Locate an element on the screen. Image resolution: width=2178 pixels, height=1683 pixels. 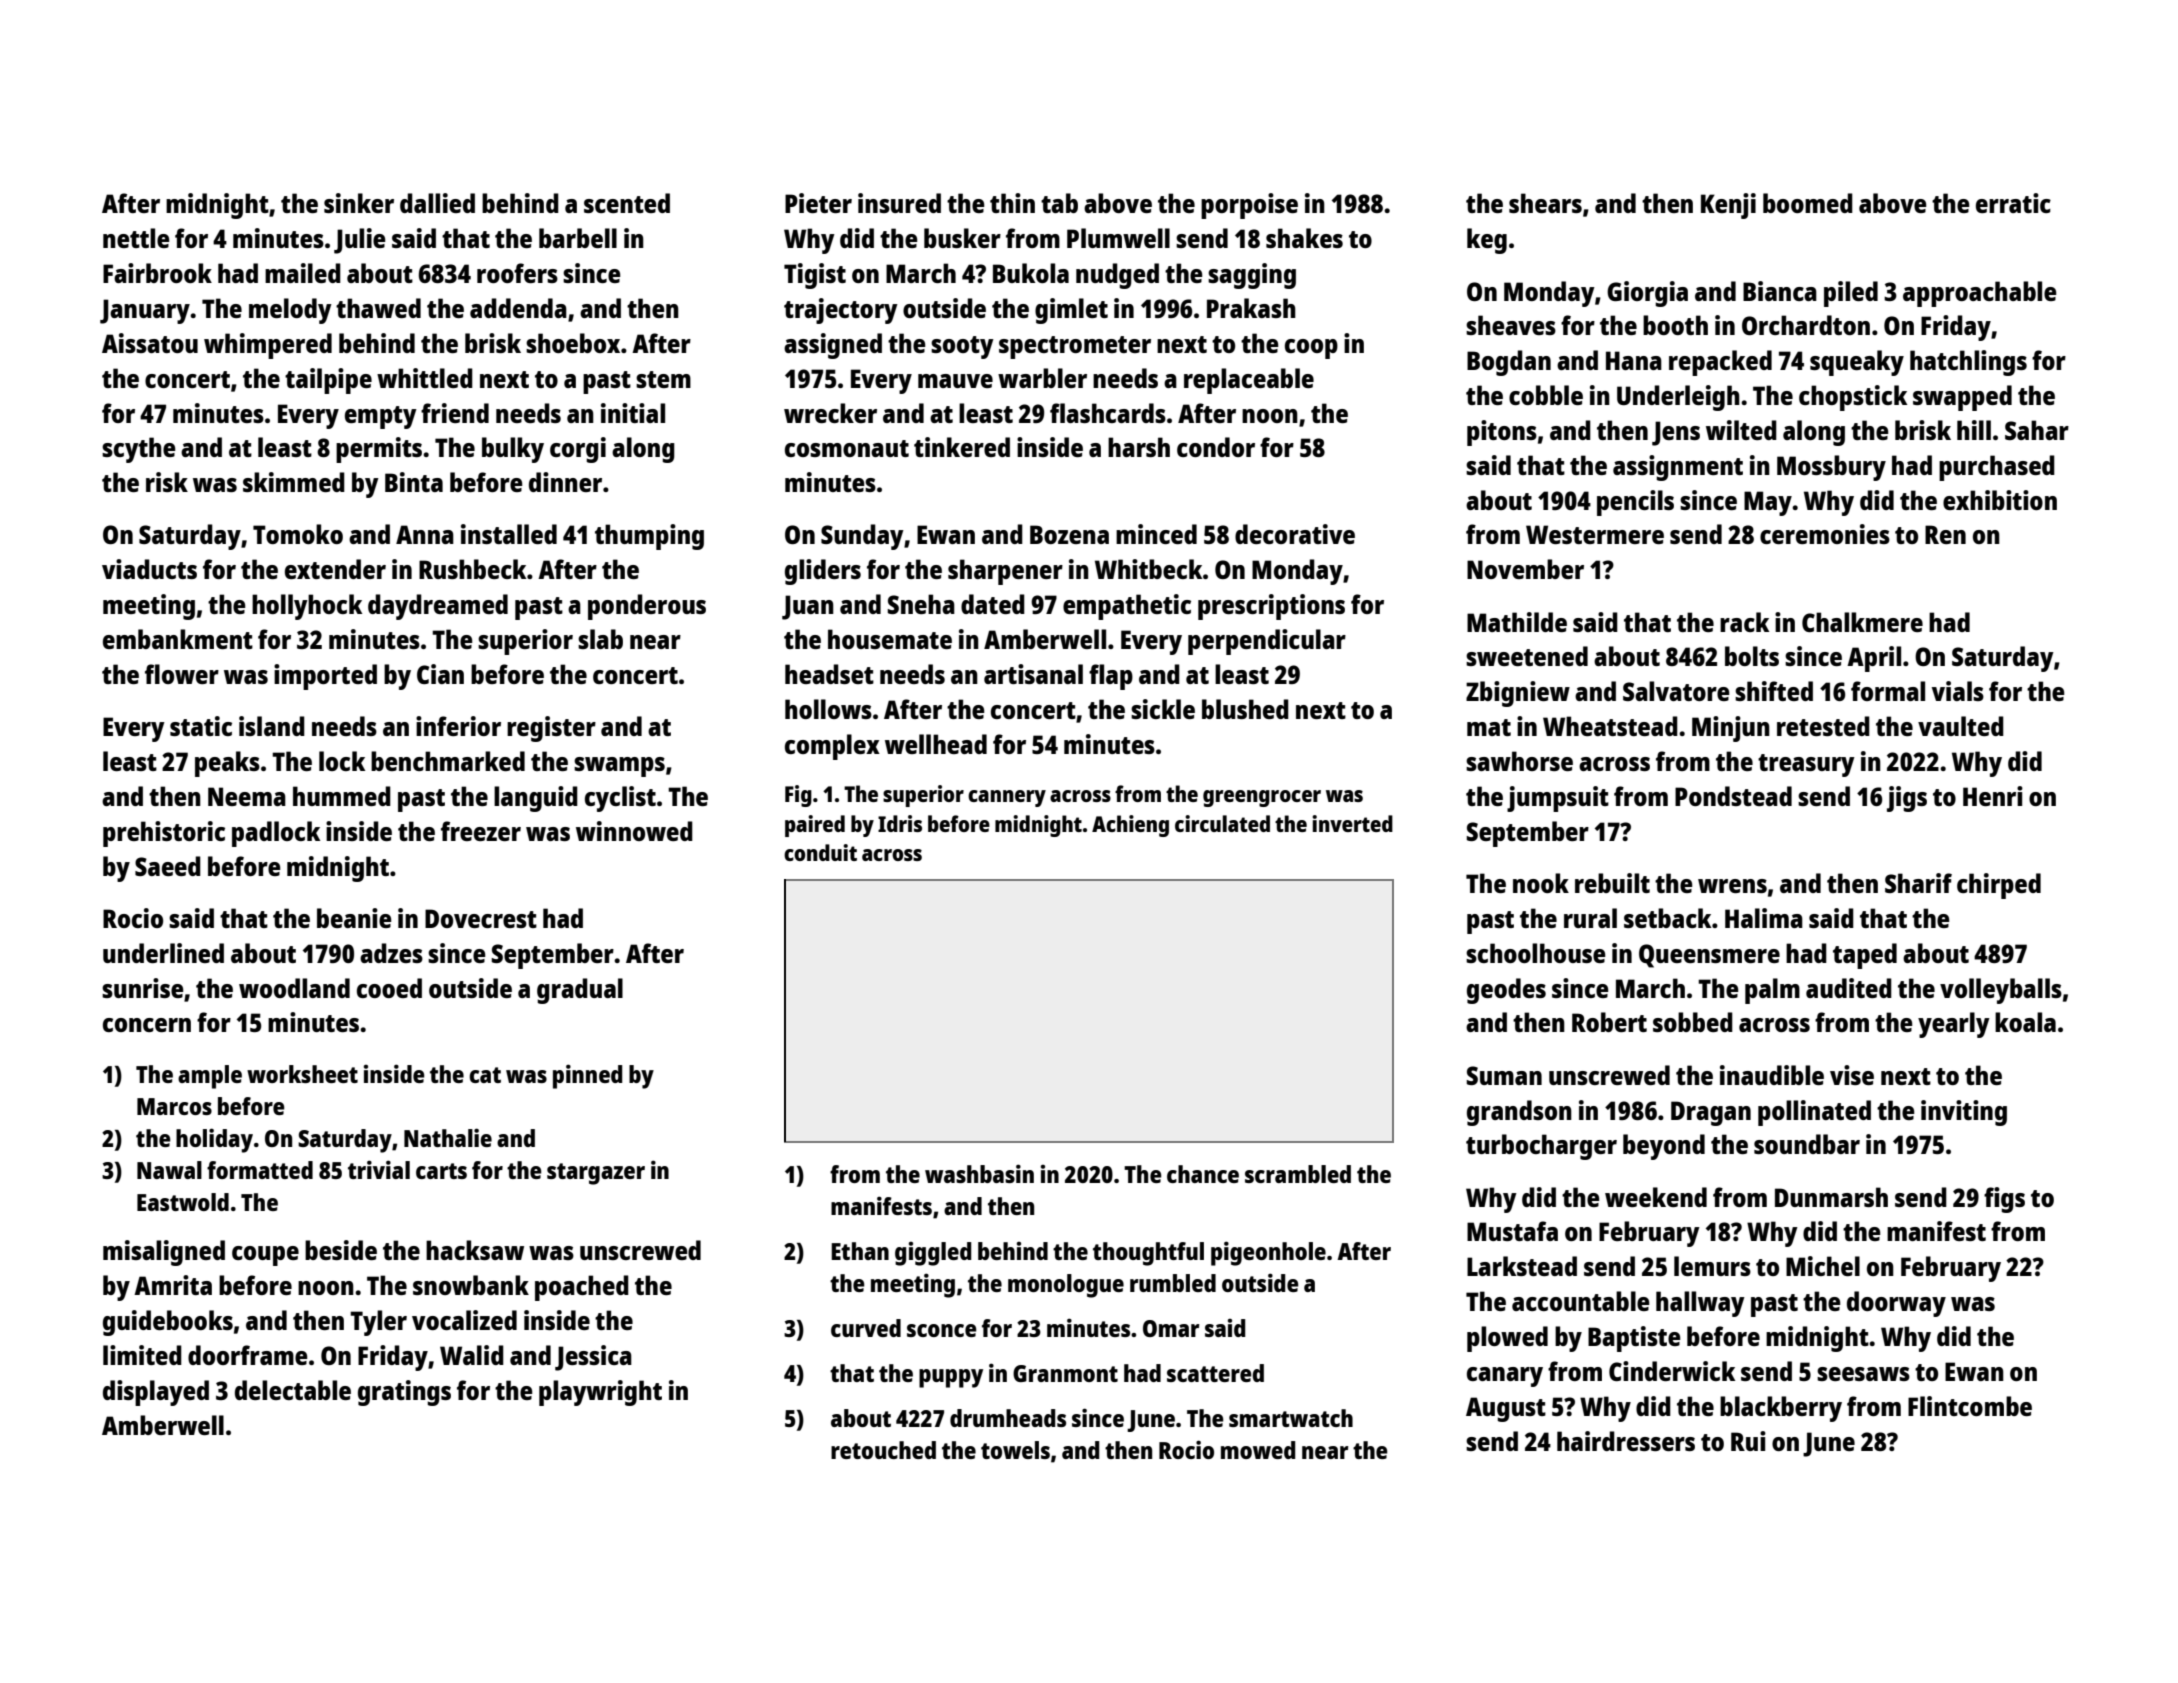
palm is located at coordinates (1772, 991).
